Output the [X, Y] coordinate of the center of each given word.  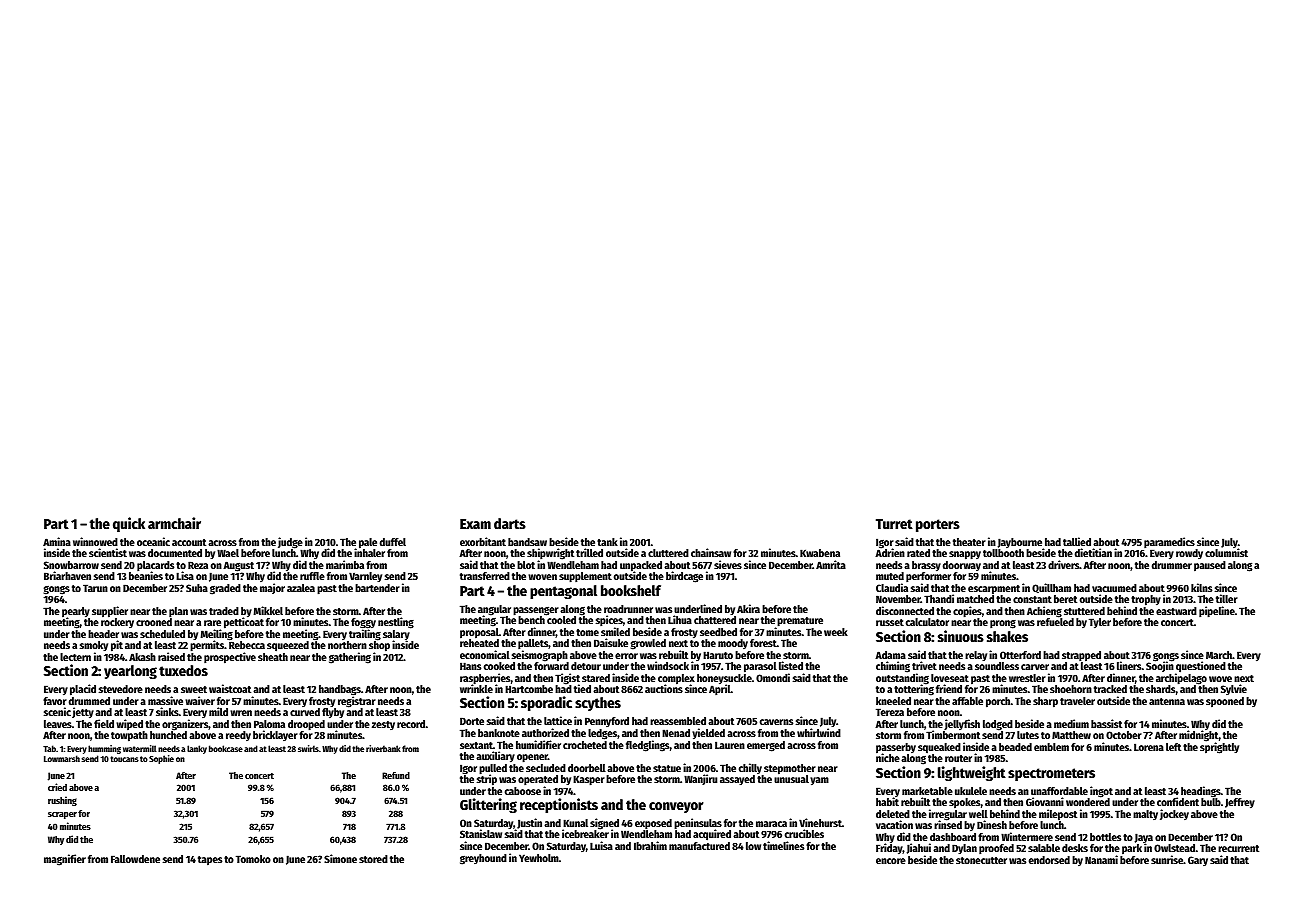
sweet [194, 689]
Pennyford [607, 722]
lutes [1028, 735]
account [189, 542]
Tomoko [253, 859]
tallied [1077, 541]
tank [607, 542]
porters [938, 525]
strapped [1081, 656]
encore [891, 861]
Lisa [185, 575]
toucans [124, 759]
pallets [533, 644]
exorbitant [483, 541]
